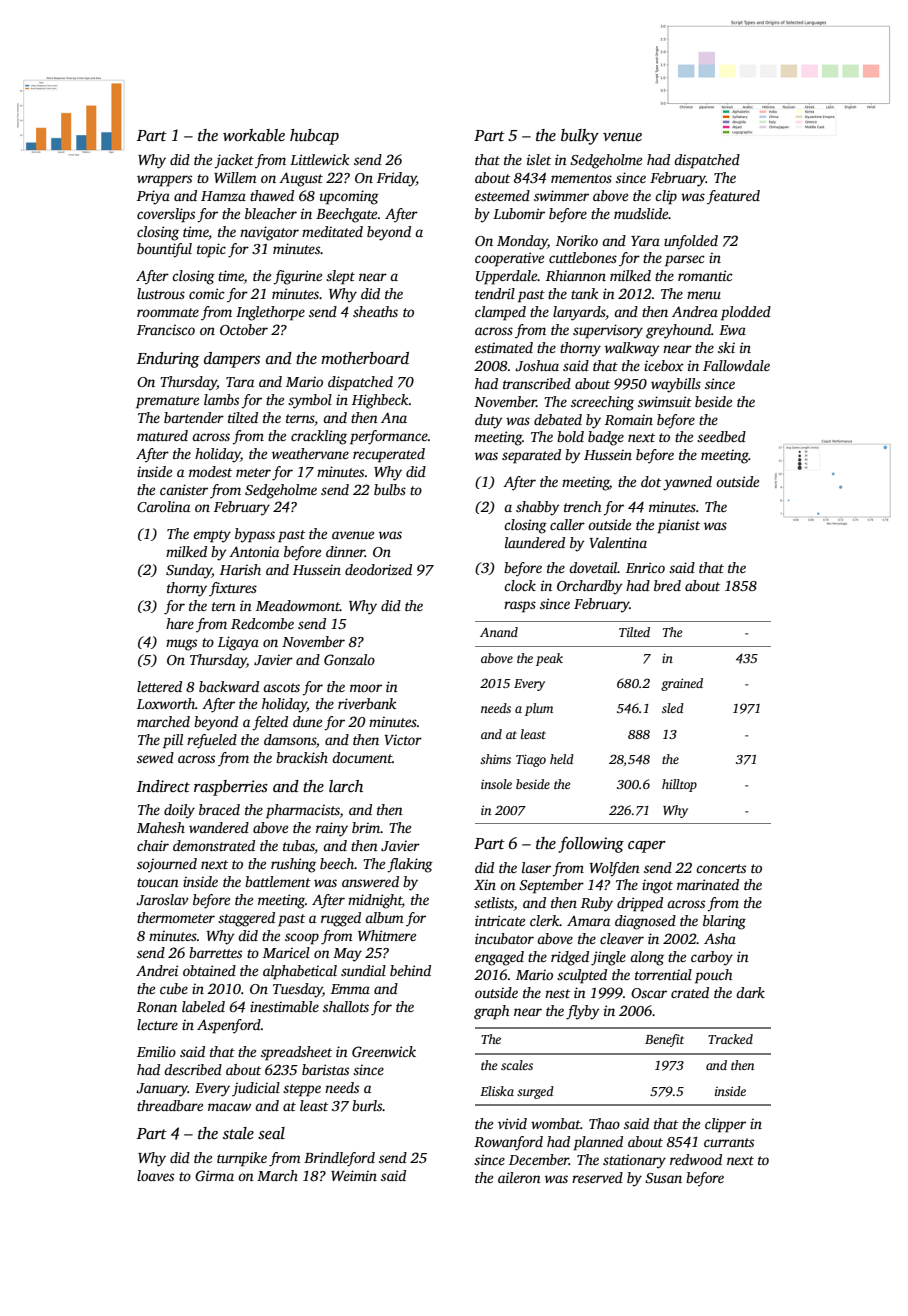  What do you see at coordinates (349, 197) in the screenshot?
I see `upcoming` at bounding box center [349, 197].
